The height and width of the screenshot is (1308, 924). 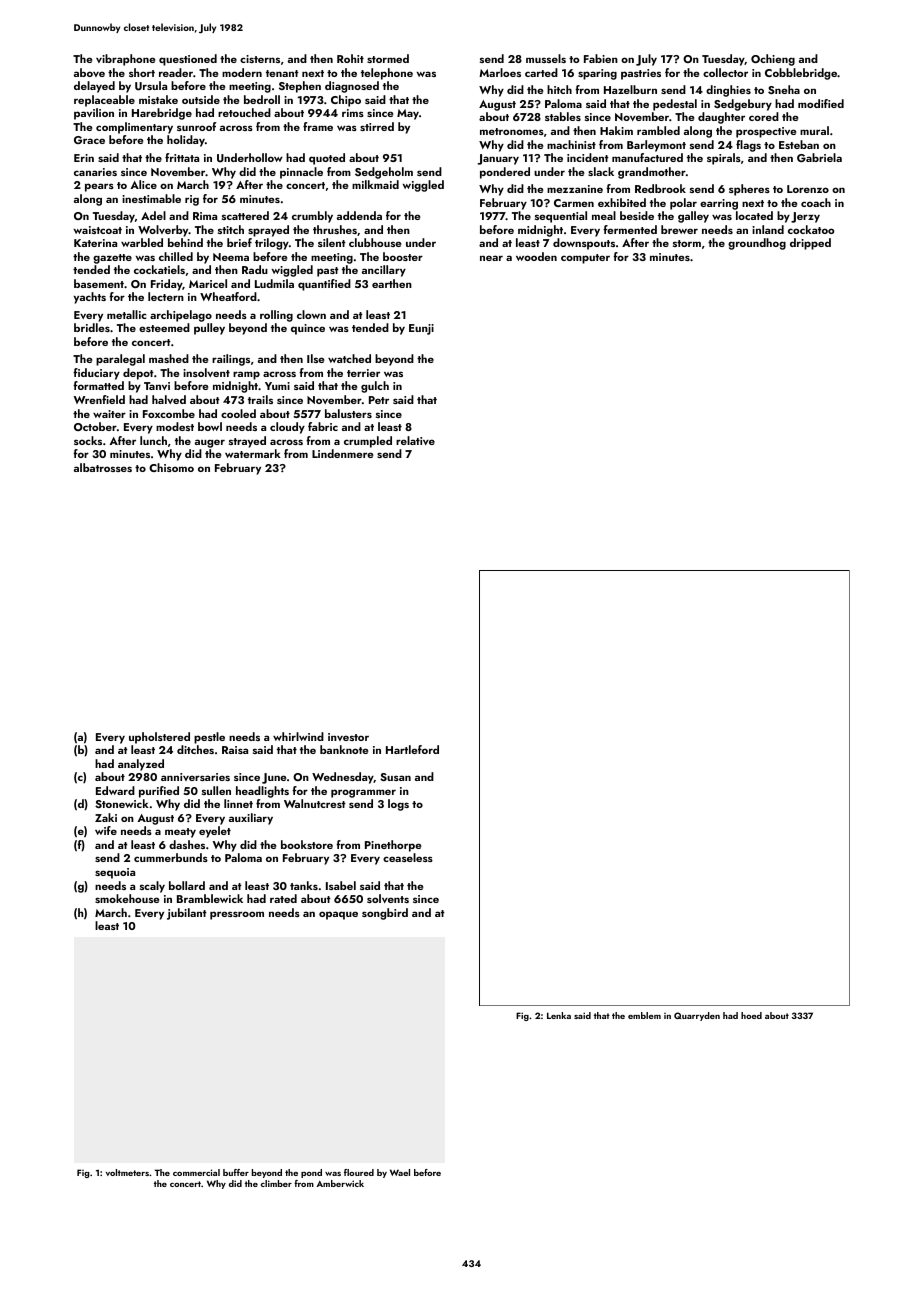 I want to click on Chisomo, so click(x=171, y=467).
